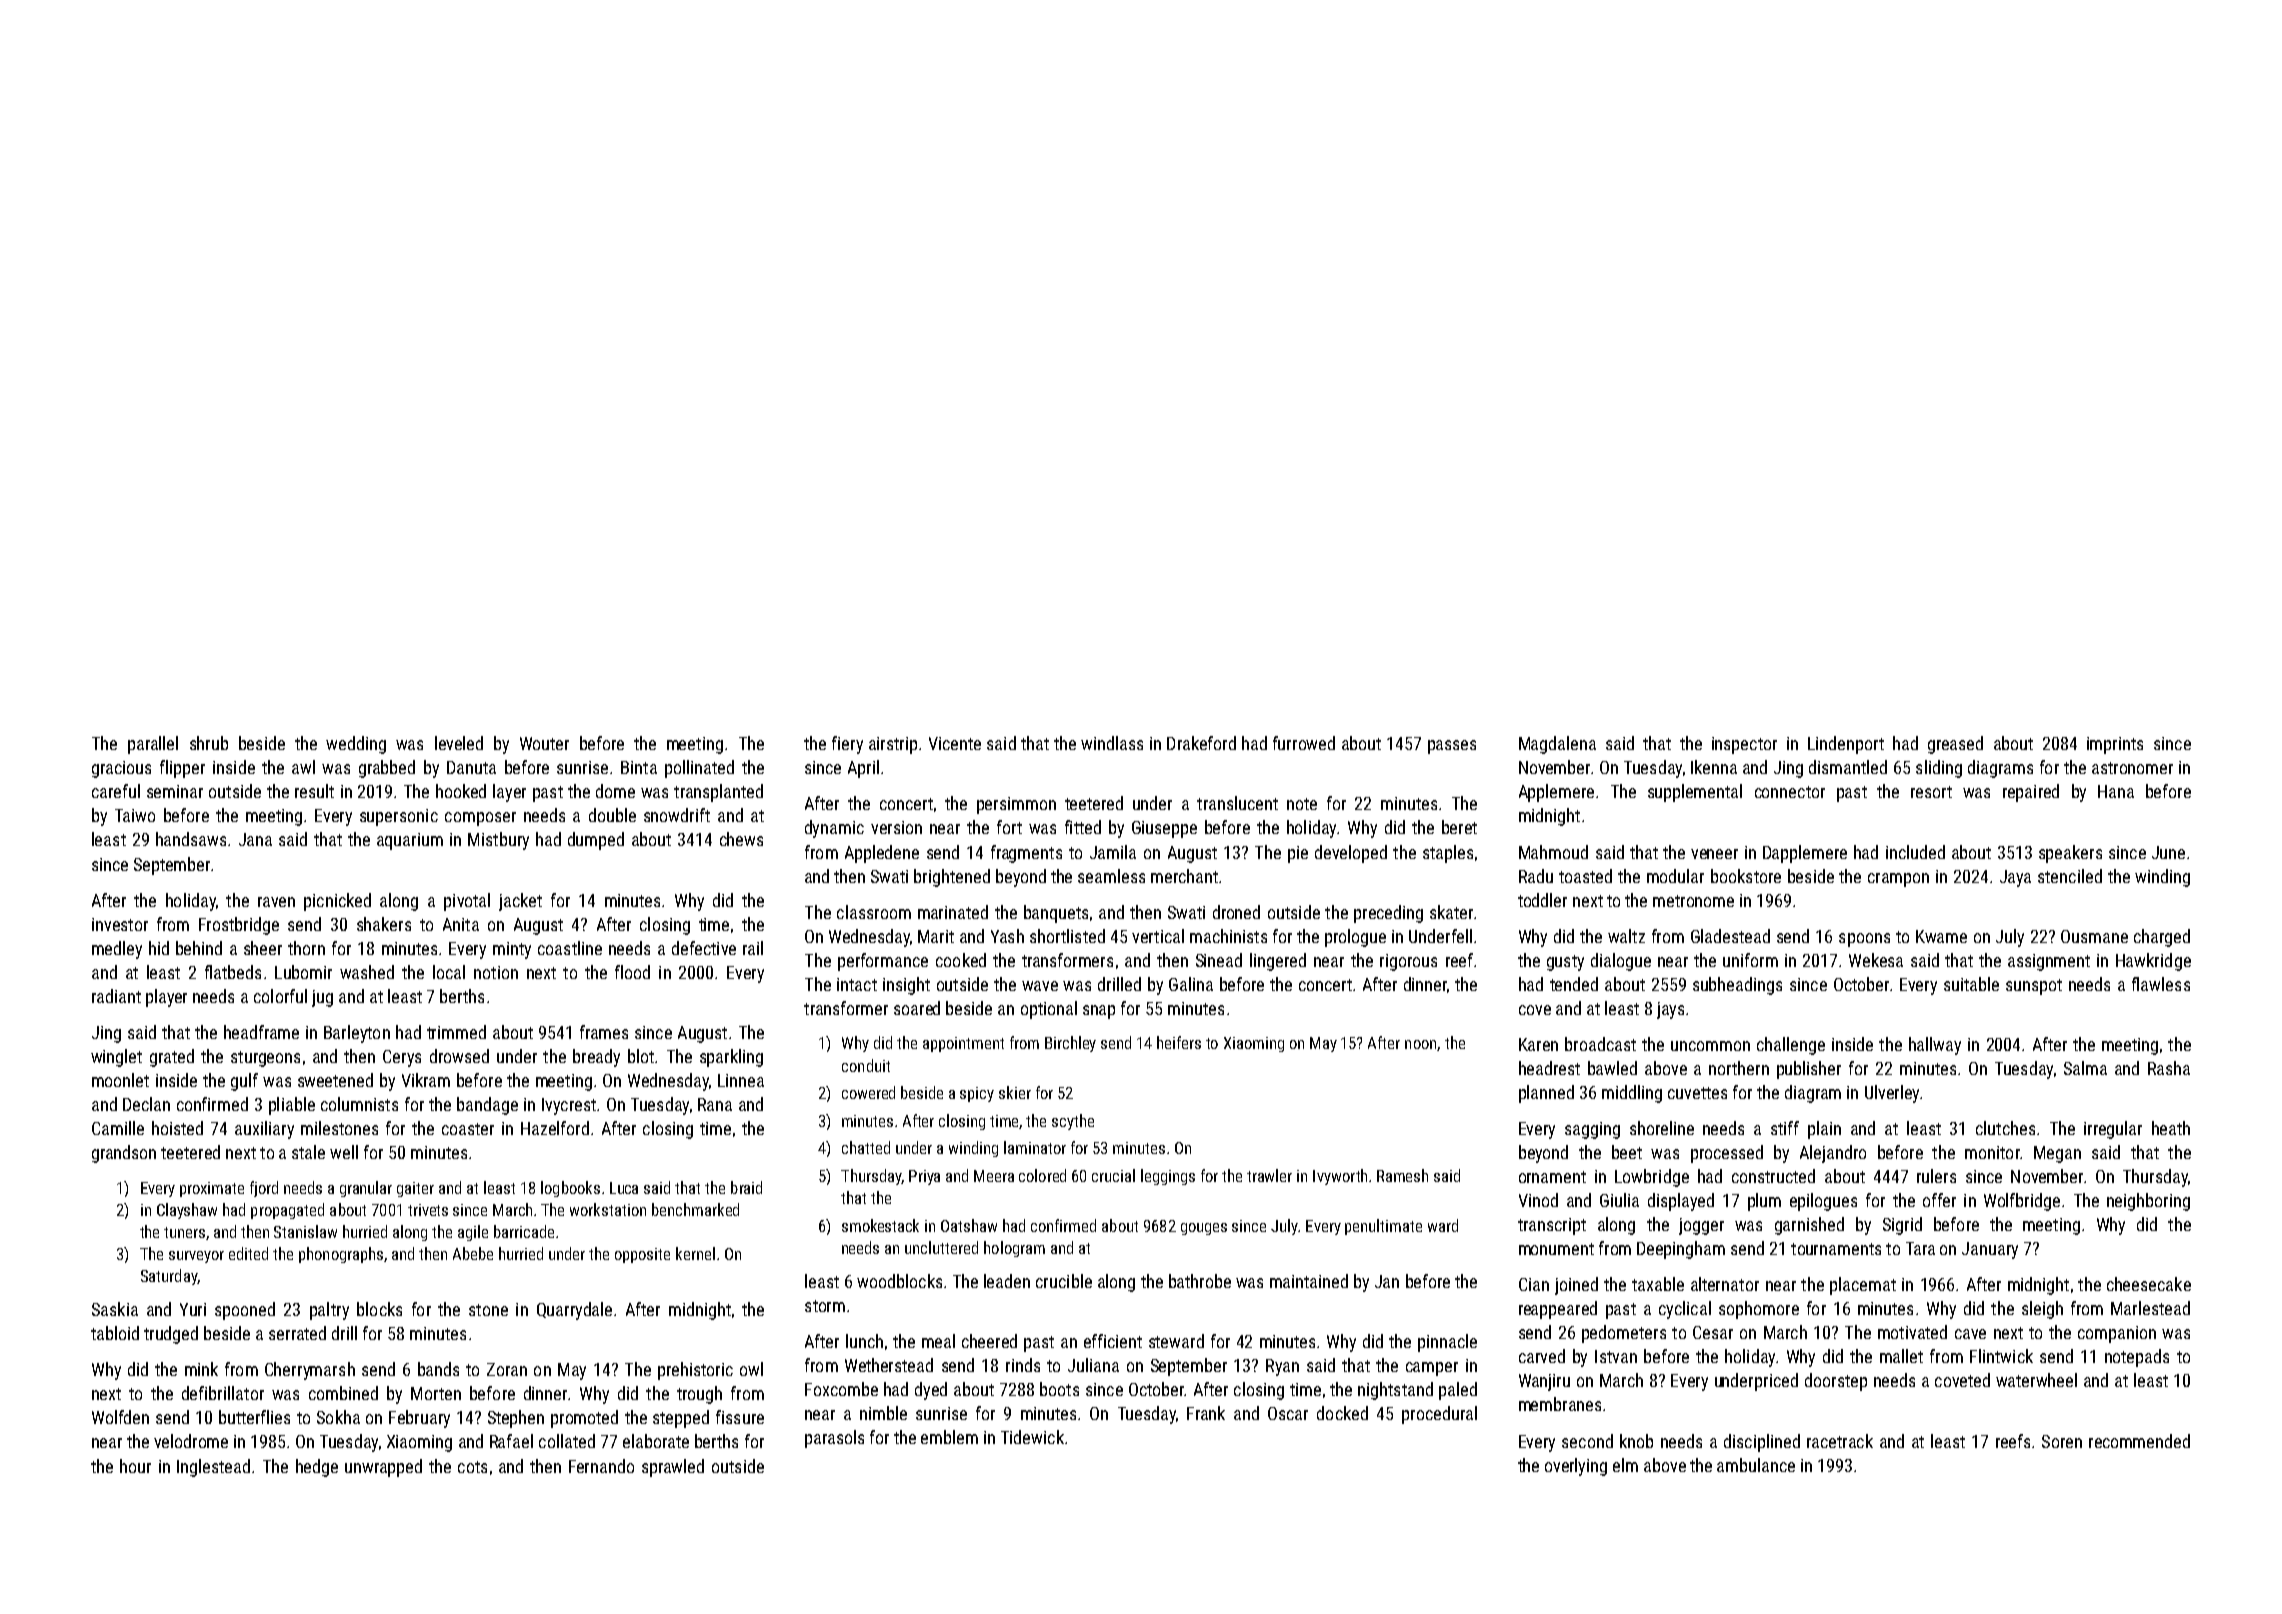 This image has height=1614, width=2282. Describe the element at coordinates (153, 745) in the image. I see `parallel` at that location.
